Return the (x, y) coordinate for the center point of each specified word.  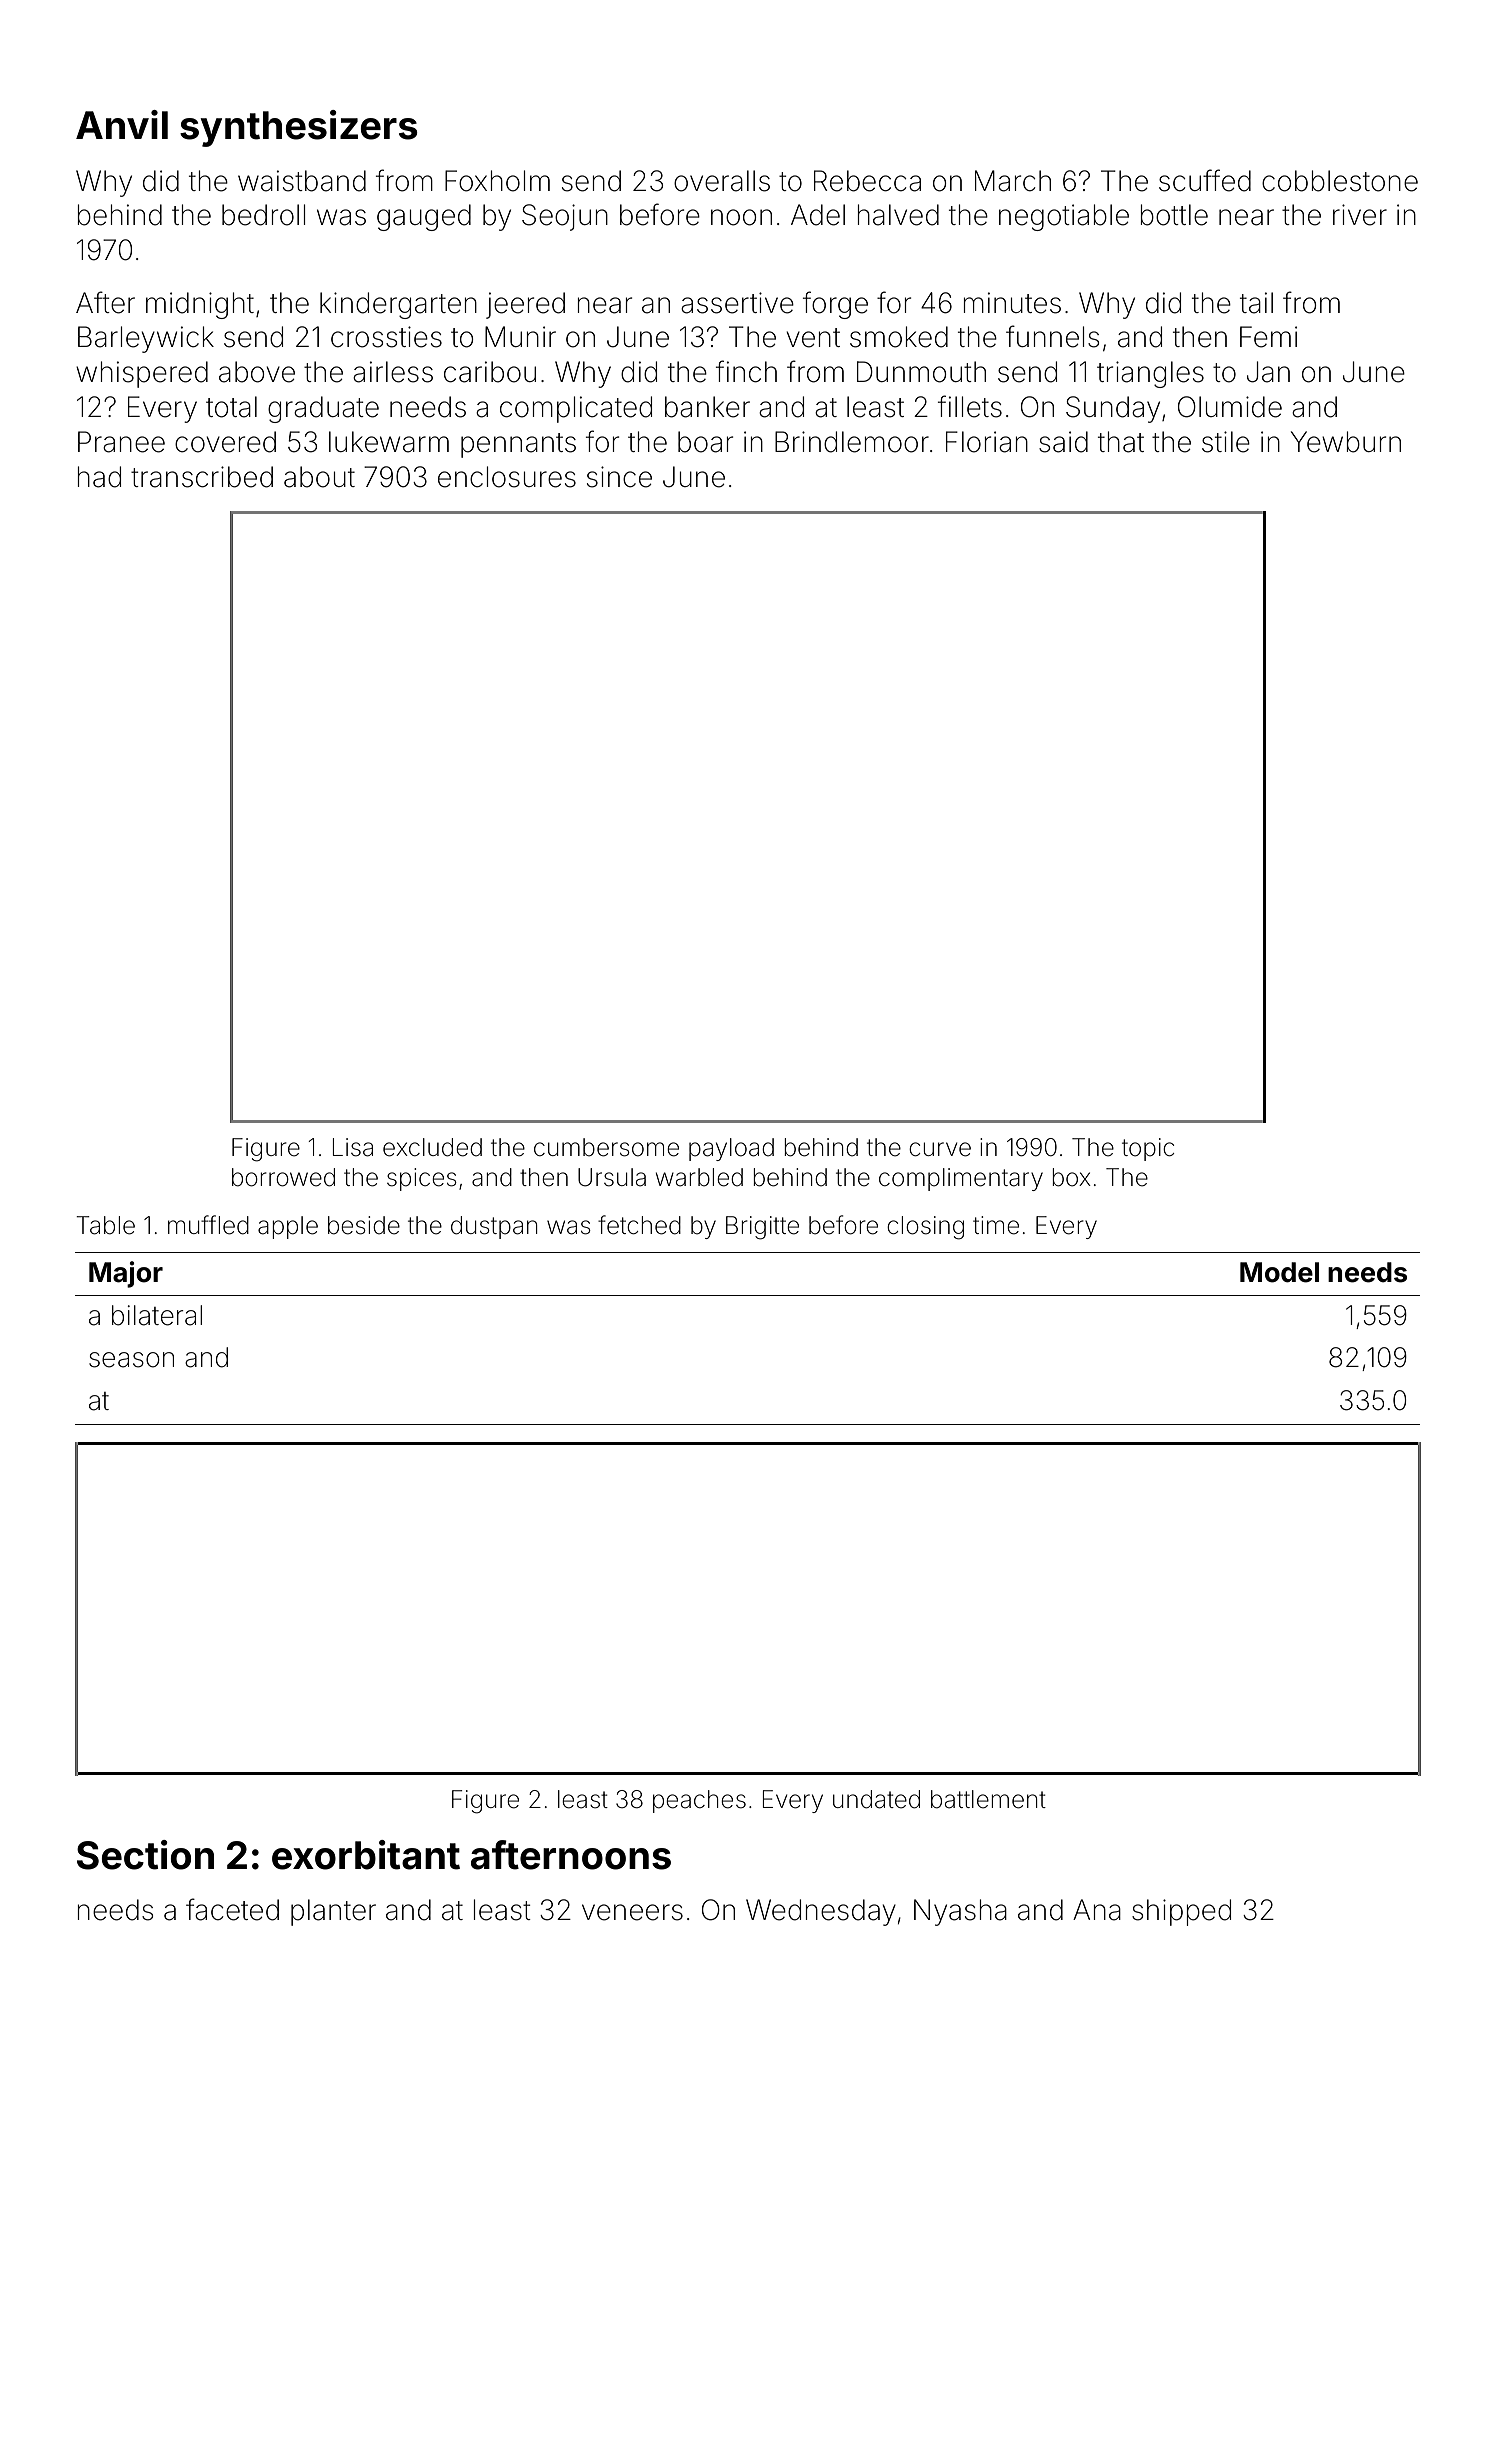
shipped (1181, 1912)
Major (126, 1274)
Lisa (353, 1147)
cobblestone (1340, 181)
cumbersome (606, 1147)
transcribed (202, 477)
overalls (722, 181)
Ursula (612, 1177)
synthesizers (299, 128)
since (619, 477)
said (1063, 442)
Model (1279, 1272)
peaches (699, 1801)
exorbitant (366, 1855)
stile (1226, 442)
